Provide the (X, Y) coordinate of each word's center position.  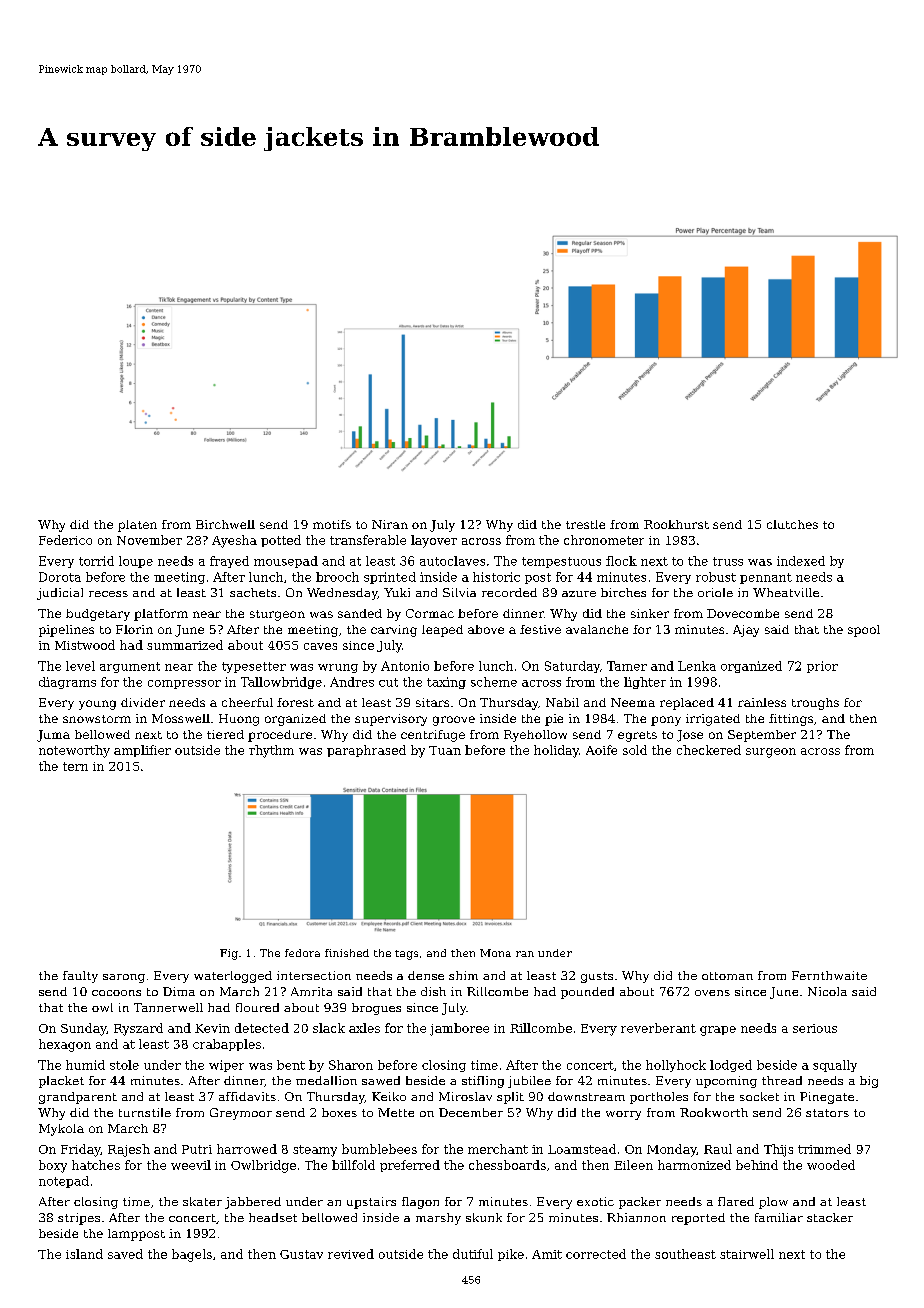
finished (347, 953)
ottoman (727, 976)
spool (864, 631)
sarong (124, 978)
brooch (337, 577)
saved (125, 1254)
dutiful (473, 1254)
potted (281, 541)
